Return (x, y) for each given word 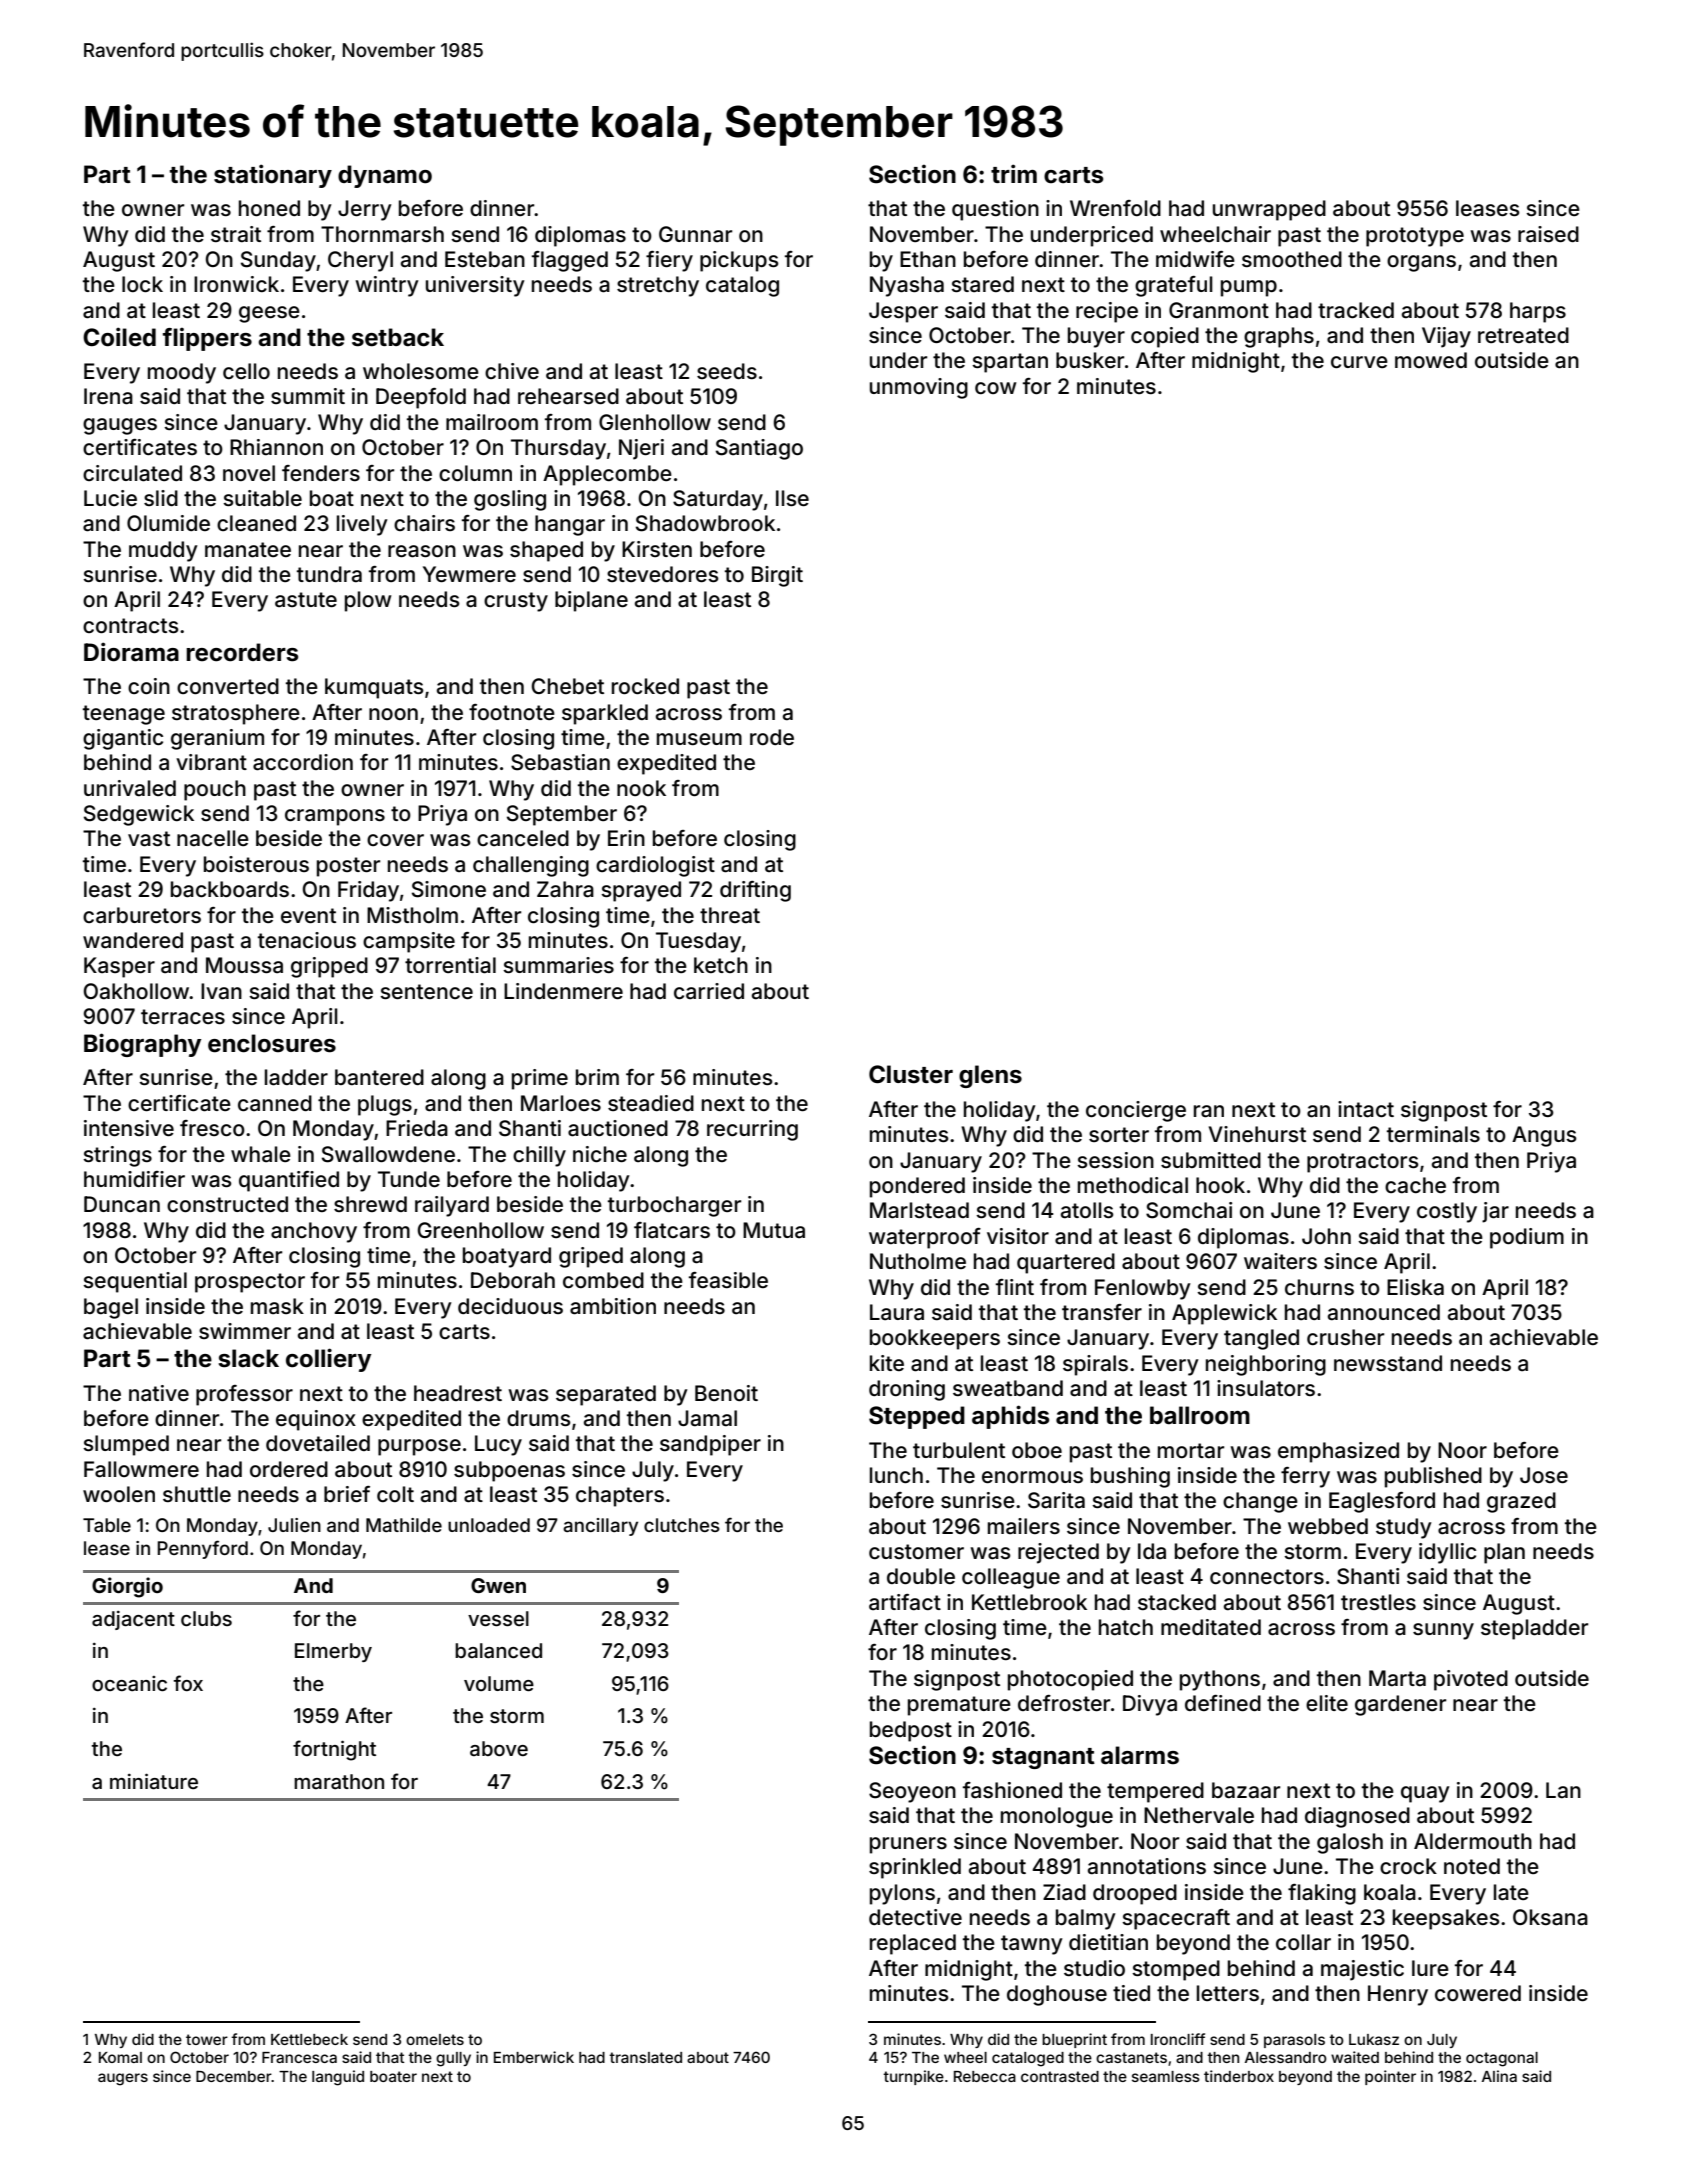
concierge (1136, 1111)
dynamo (385, 176)
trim (1014, 173)
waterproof (925, 1238)
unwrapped (1269, 210)
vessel (498, 1618)
